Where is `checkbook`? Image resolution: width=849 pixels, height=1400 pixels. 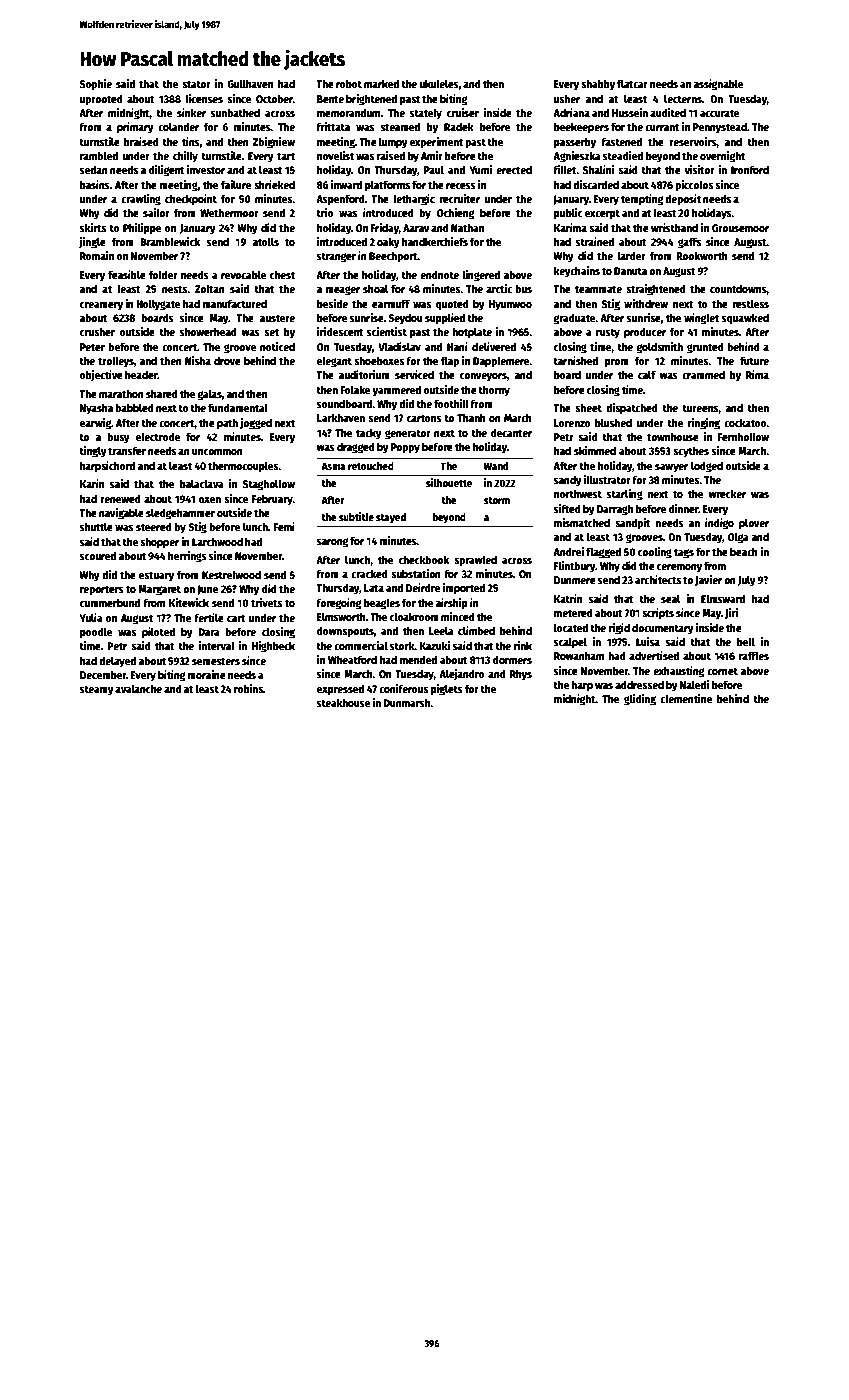
checkbook is located at coordinates (424, 559).
